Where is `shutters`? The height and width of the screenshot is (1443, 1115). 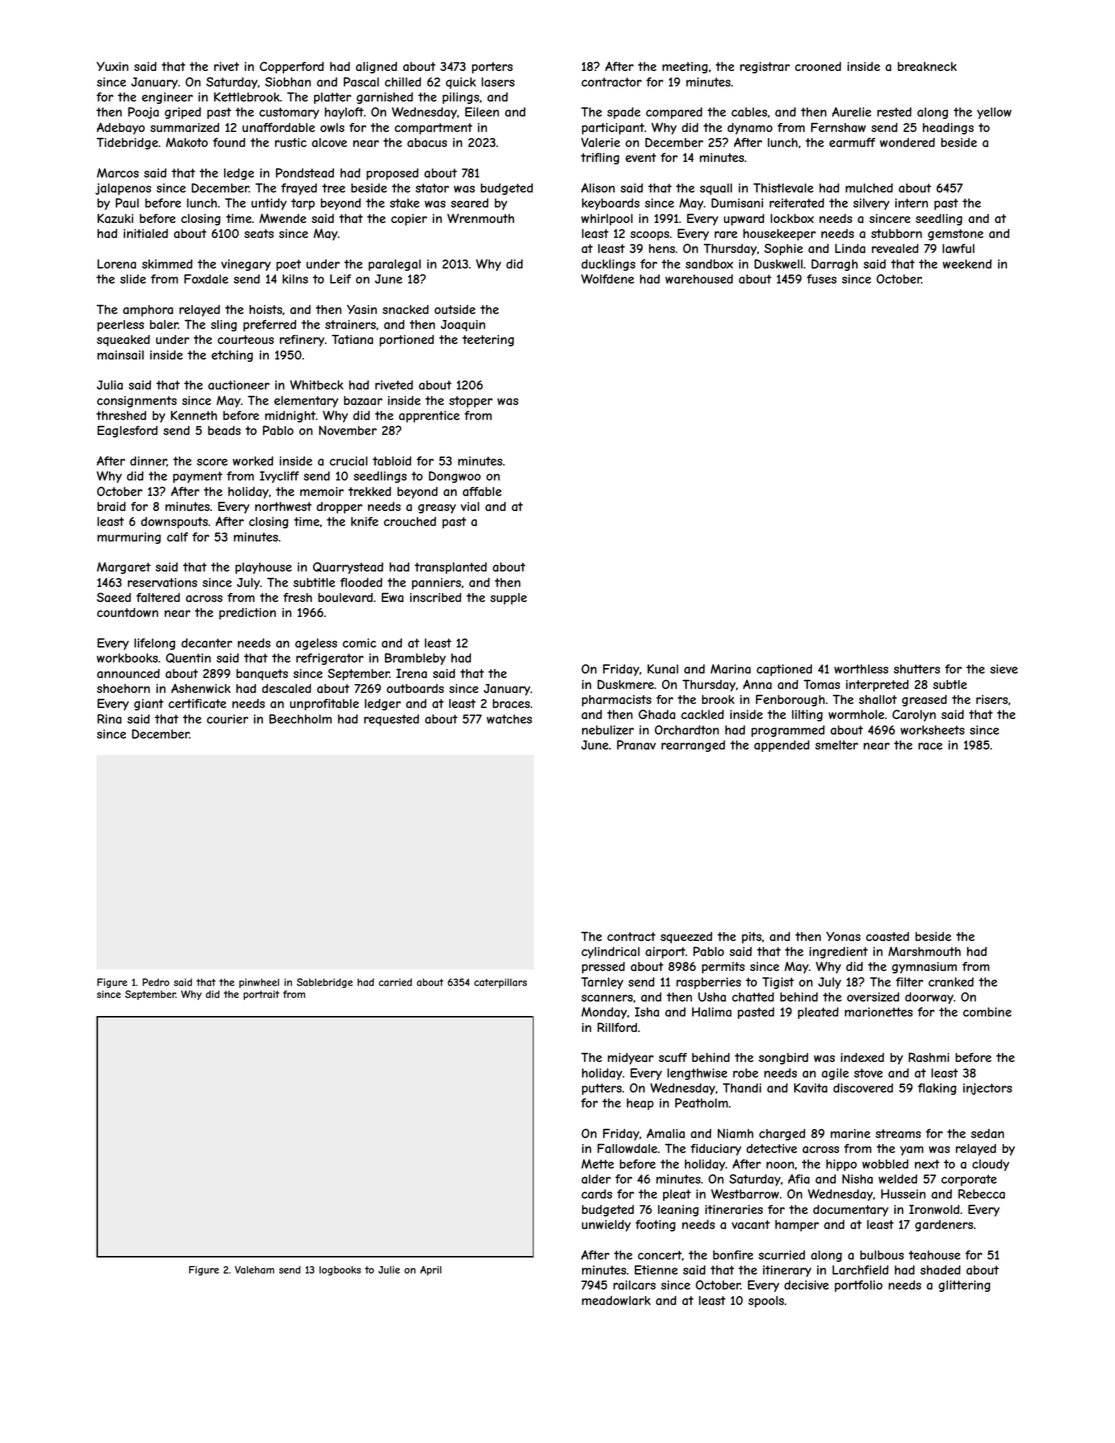 shutters is located at coordinates (917, 669).
